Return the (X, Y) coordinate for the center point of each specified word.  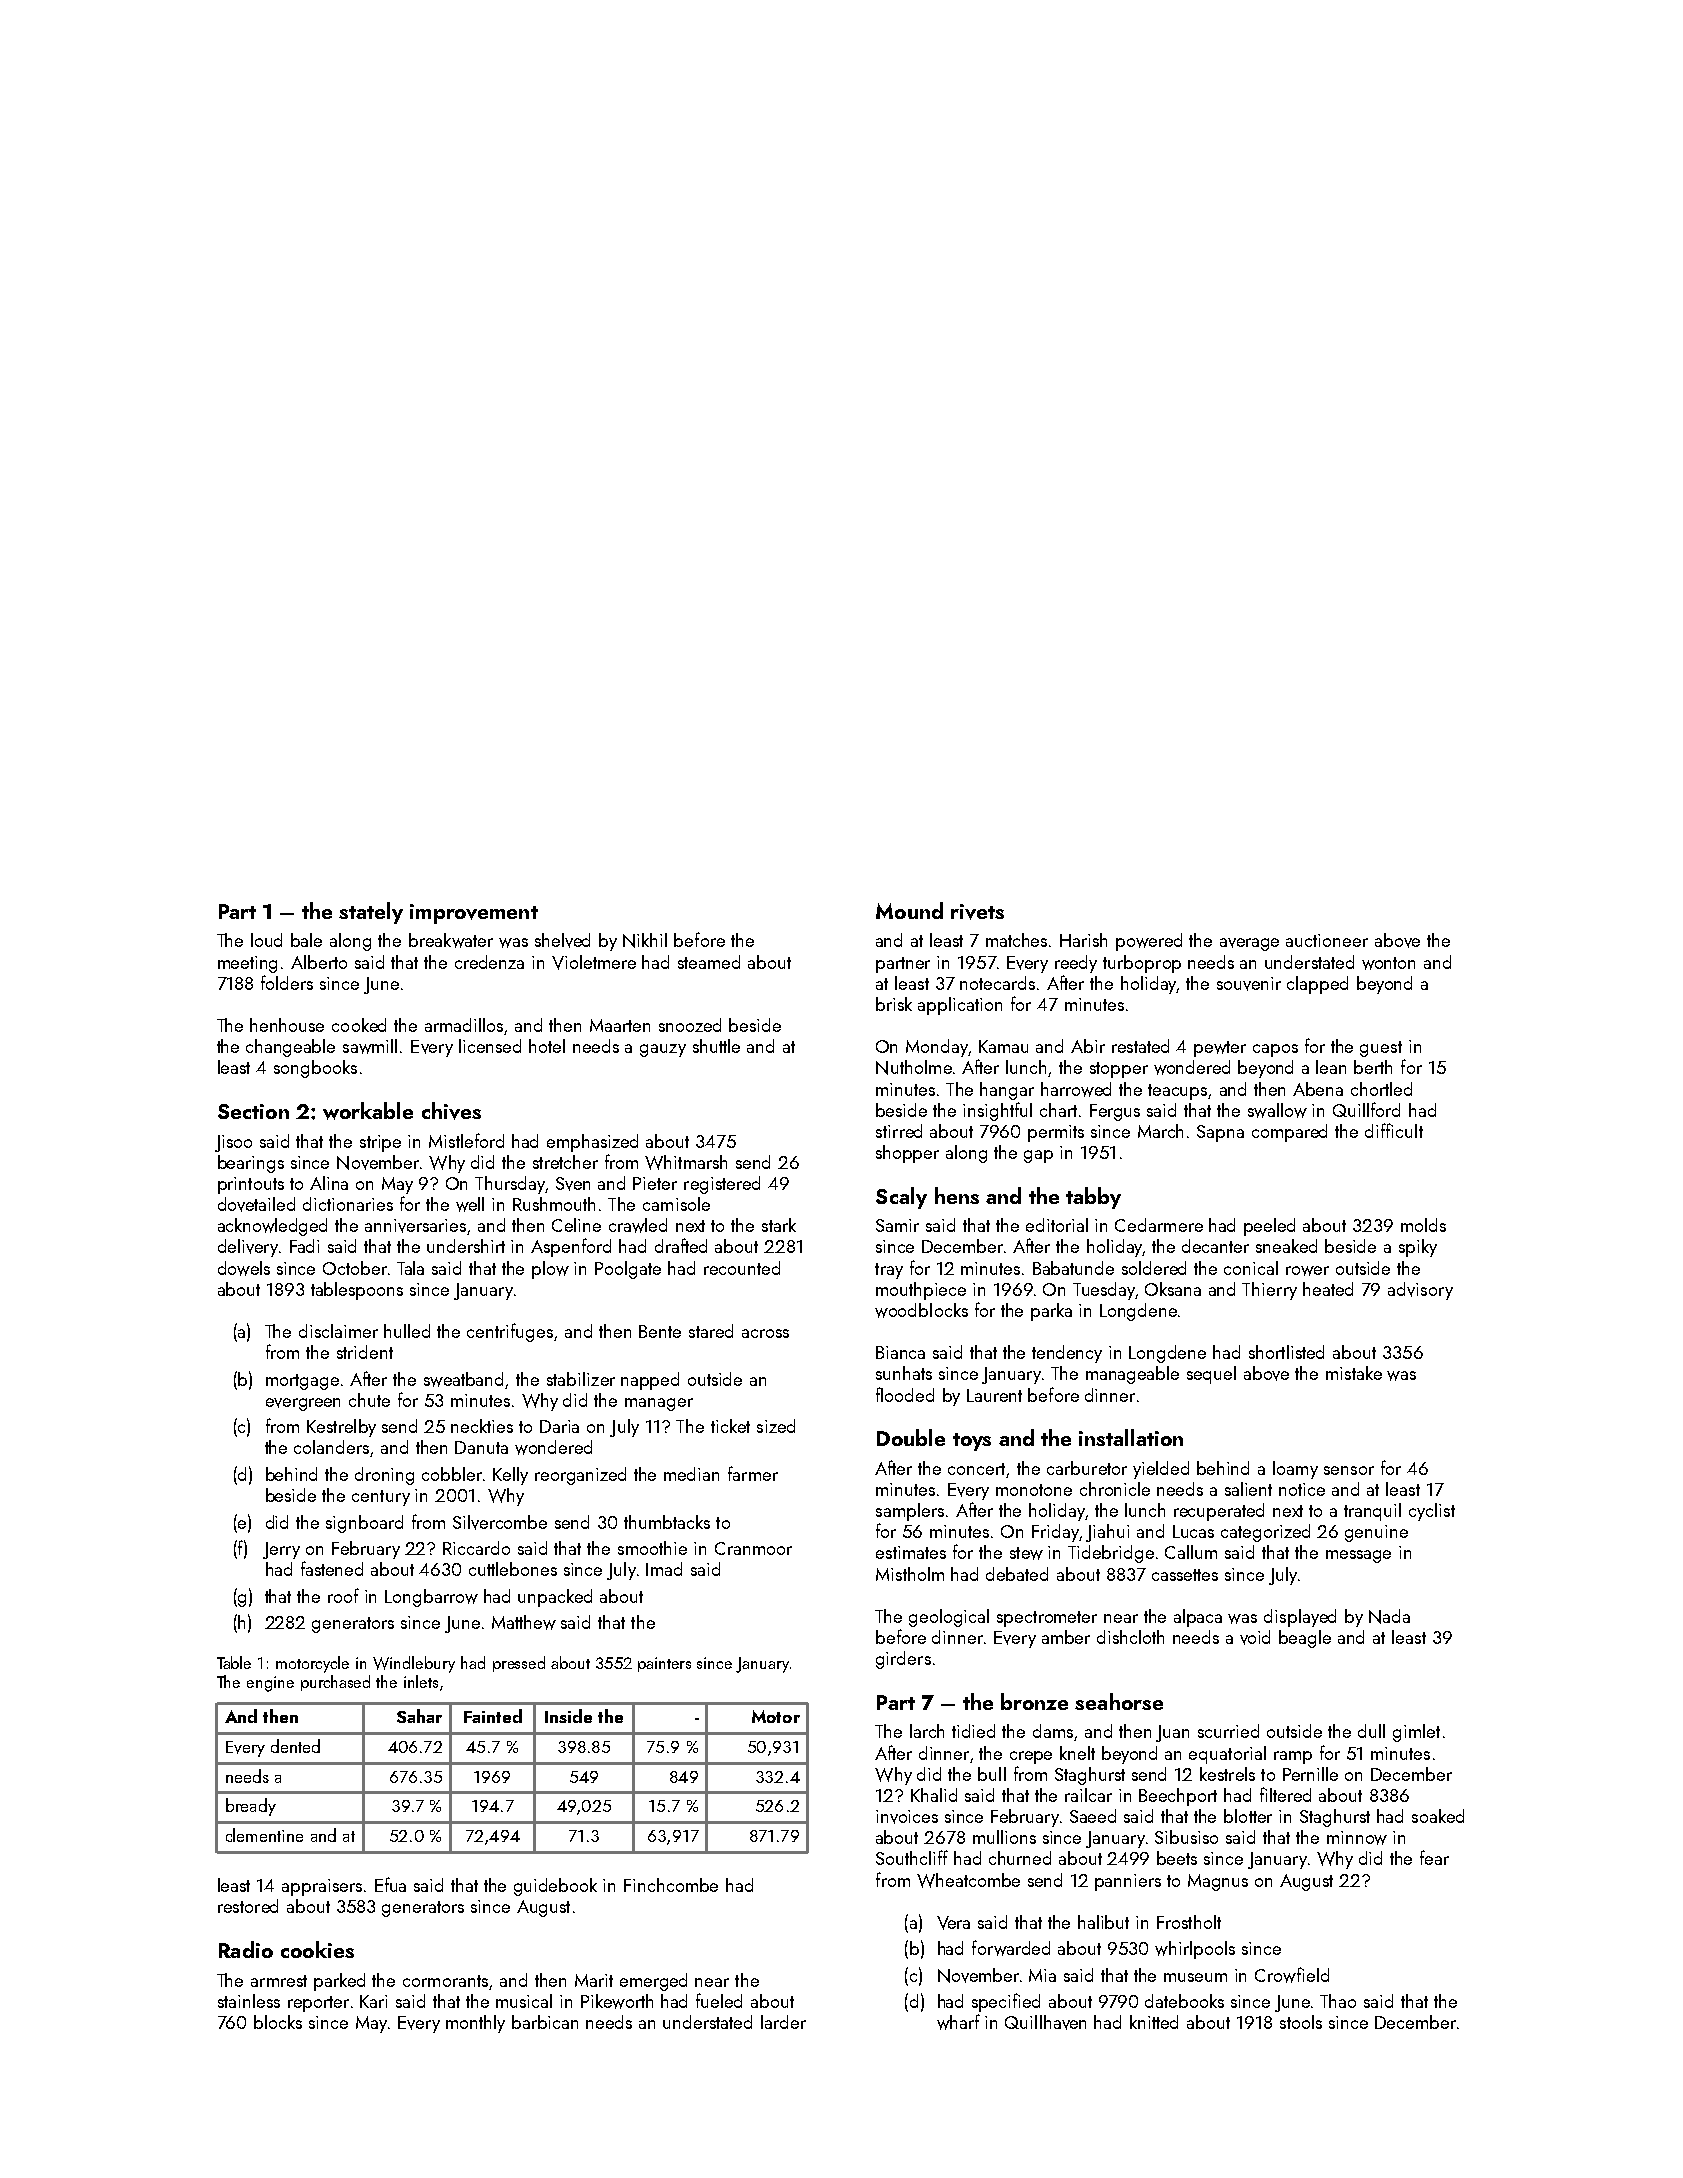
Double (911, 1437)
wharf (958, 2022)
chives (451, 1111)
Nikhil (645, 940)
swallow (1277, 1110)
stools (1301, 2022)
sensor (1349, 1470)
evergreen (303, 1404)
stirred (899, 1131)
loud (266, 940)
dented (295, 1746)
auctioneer (1327, 940)
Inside (568, 1716)
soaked (1438, 1816)
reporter (318, 2004)
